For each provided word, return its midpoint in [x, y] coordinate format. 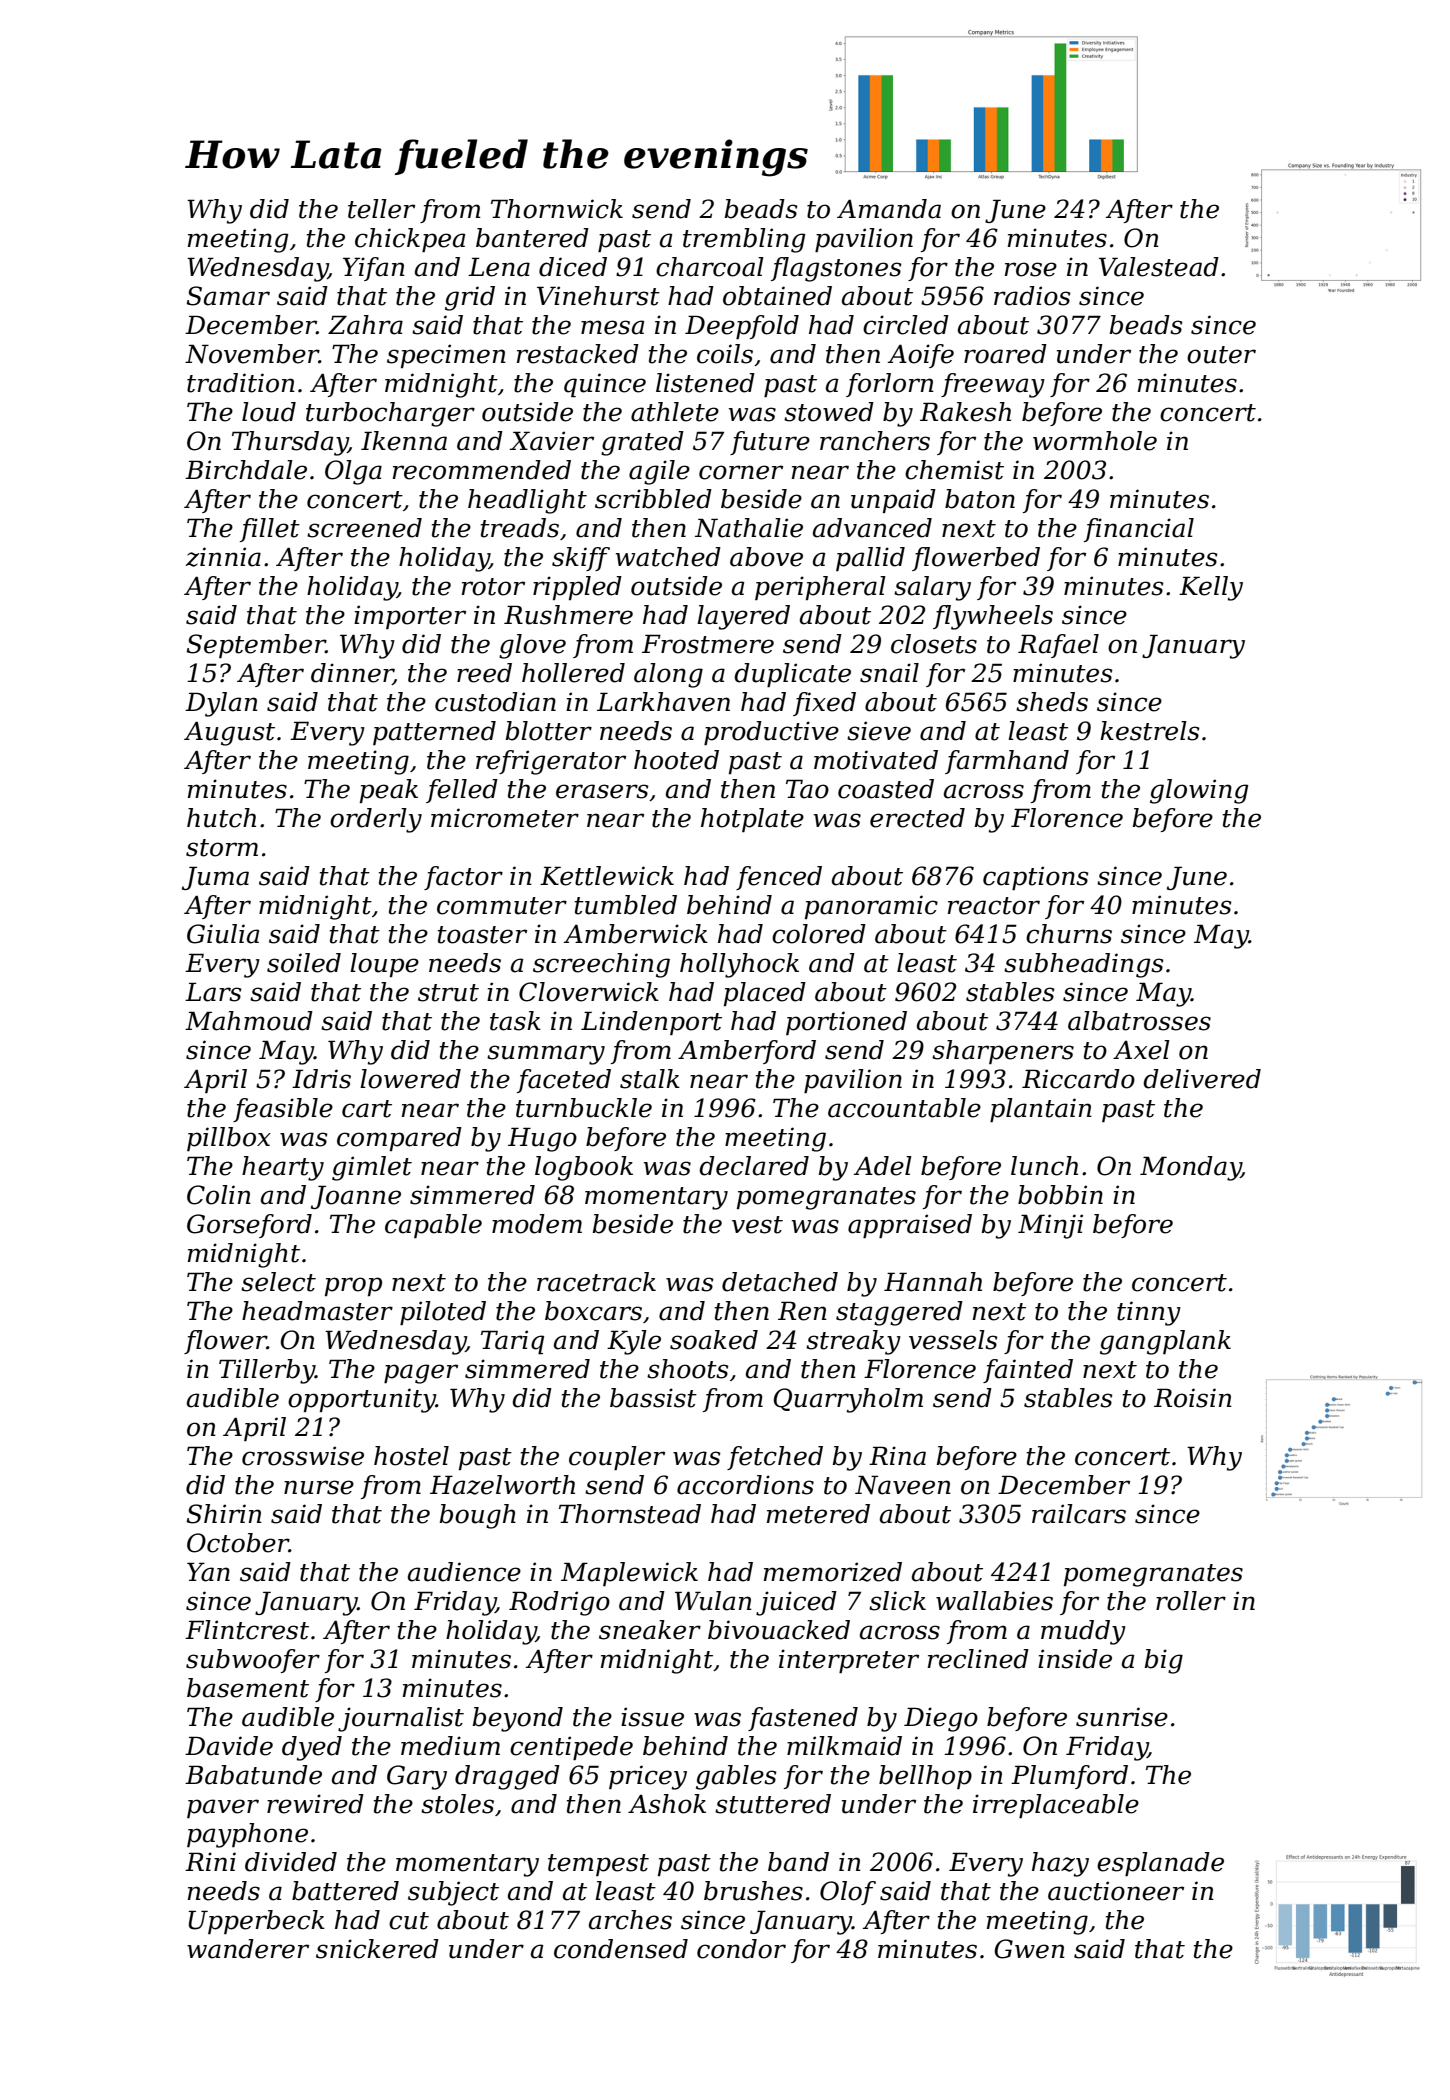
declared [754, 1166]
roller [1191, 1601]
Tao [807, 789]
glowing [1199, 791]
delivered [1202, 1079]
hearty [283, 1168]
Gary [417, 1777]
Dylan [221, 704]
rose [1031, 269]
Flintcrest [247, 1630]
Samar [228, 296]
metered [818, 1514]
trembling [744, 240]
